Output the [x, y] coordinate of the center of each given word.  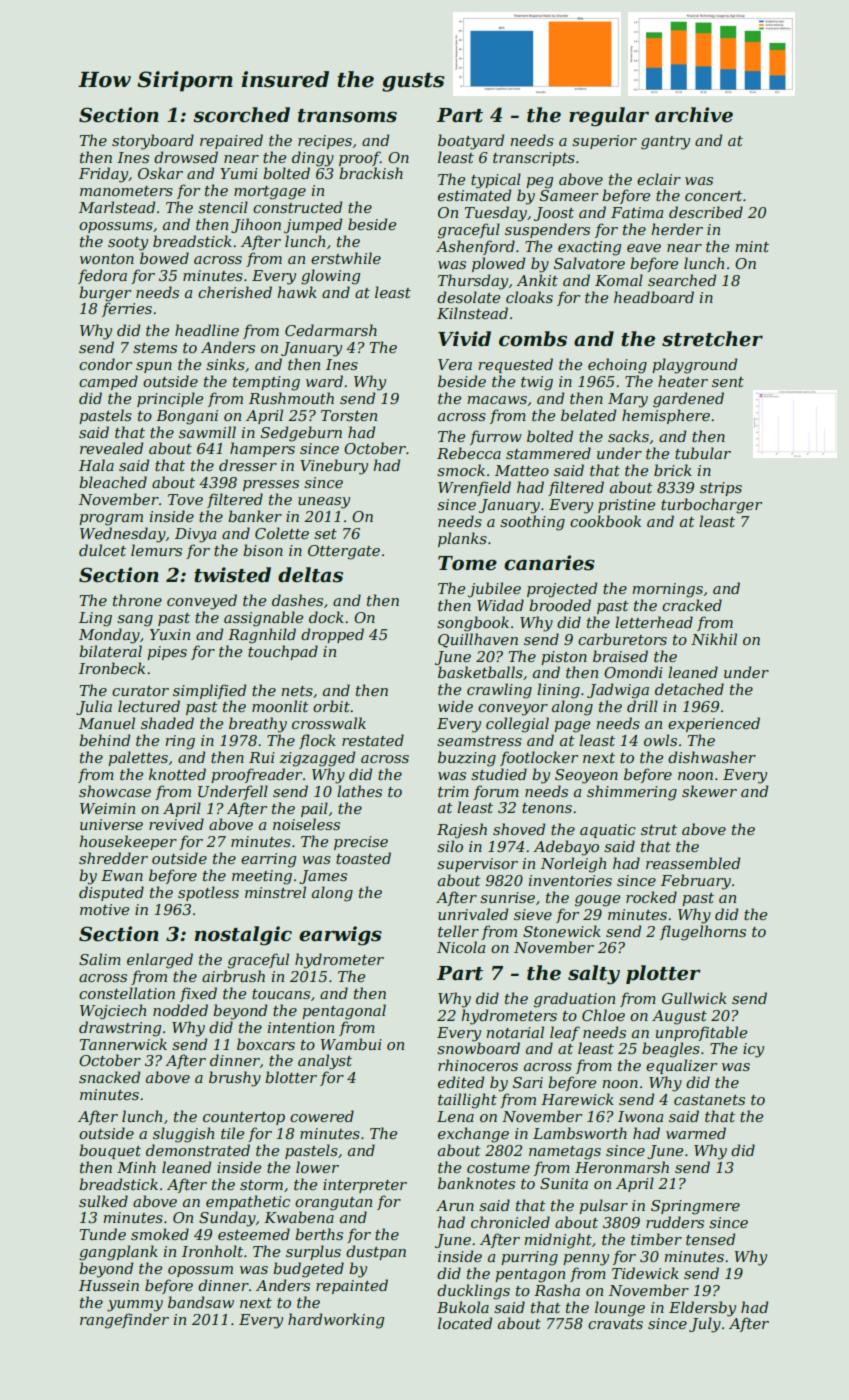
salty [594, 975]
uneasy [324, 503]
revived [176, 824]
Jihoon [256, 225]
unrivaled [473, 914]
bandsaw [201, 1302]
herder [677, 229]
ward [324, 381]
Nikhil [714, 639]
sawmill [207, 432]
